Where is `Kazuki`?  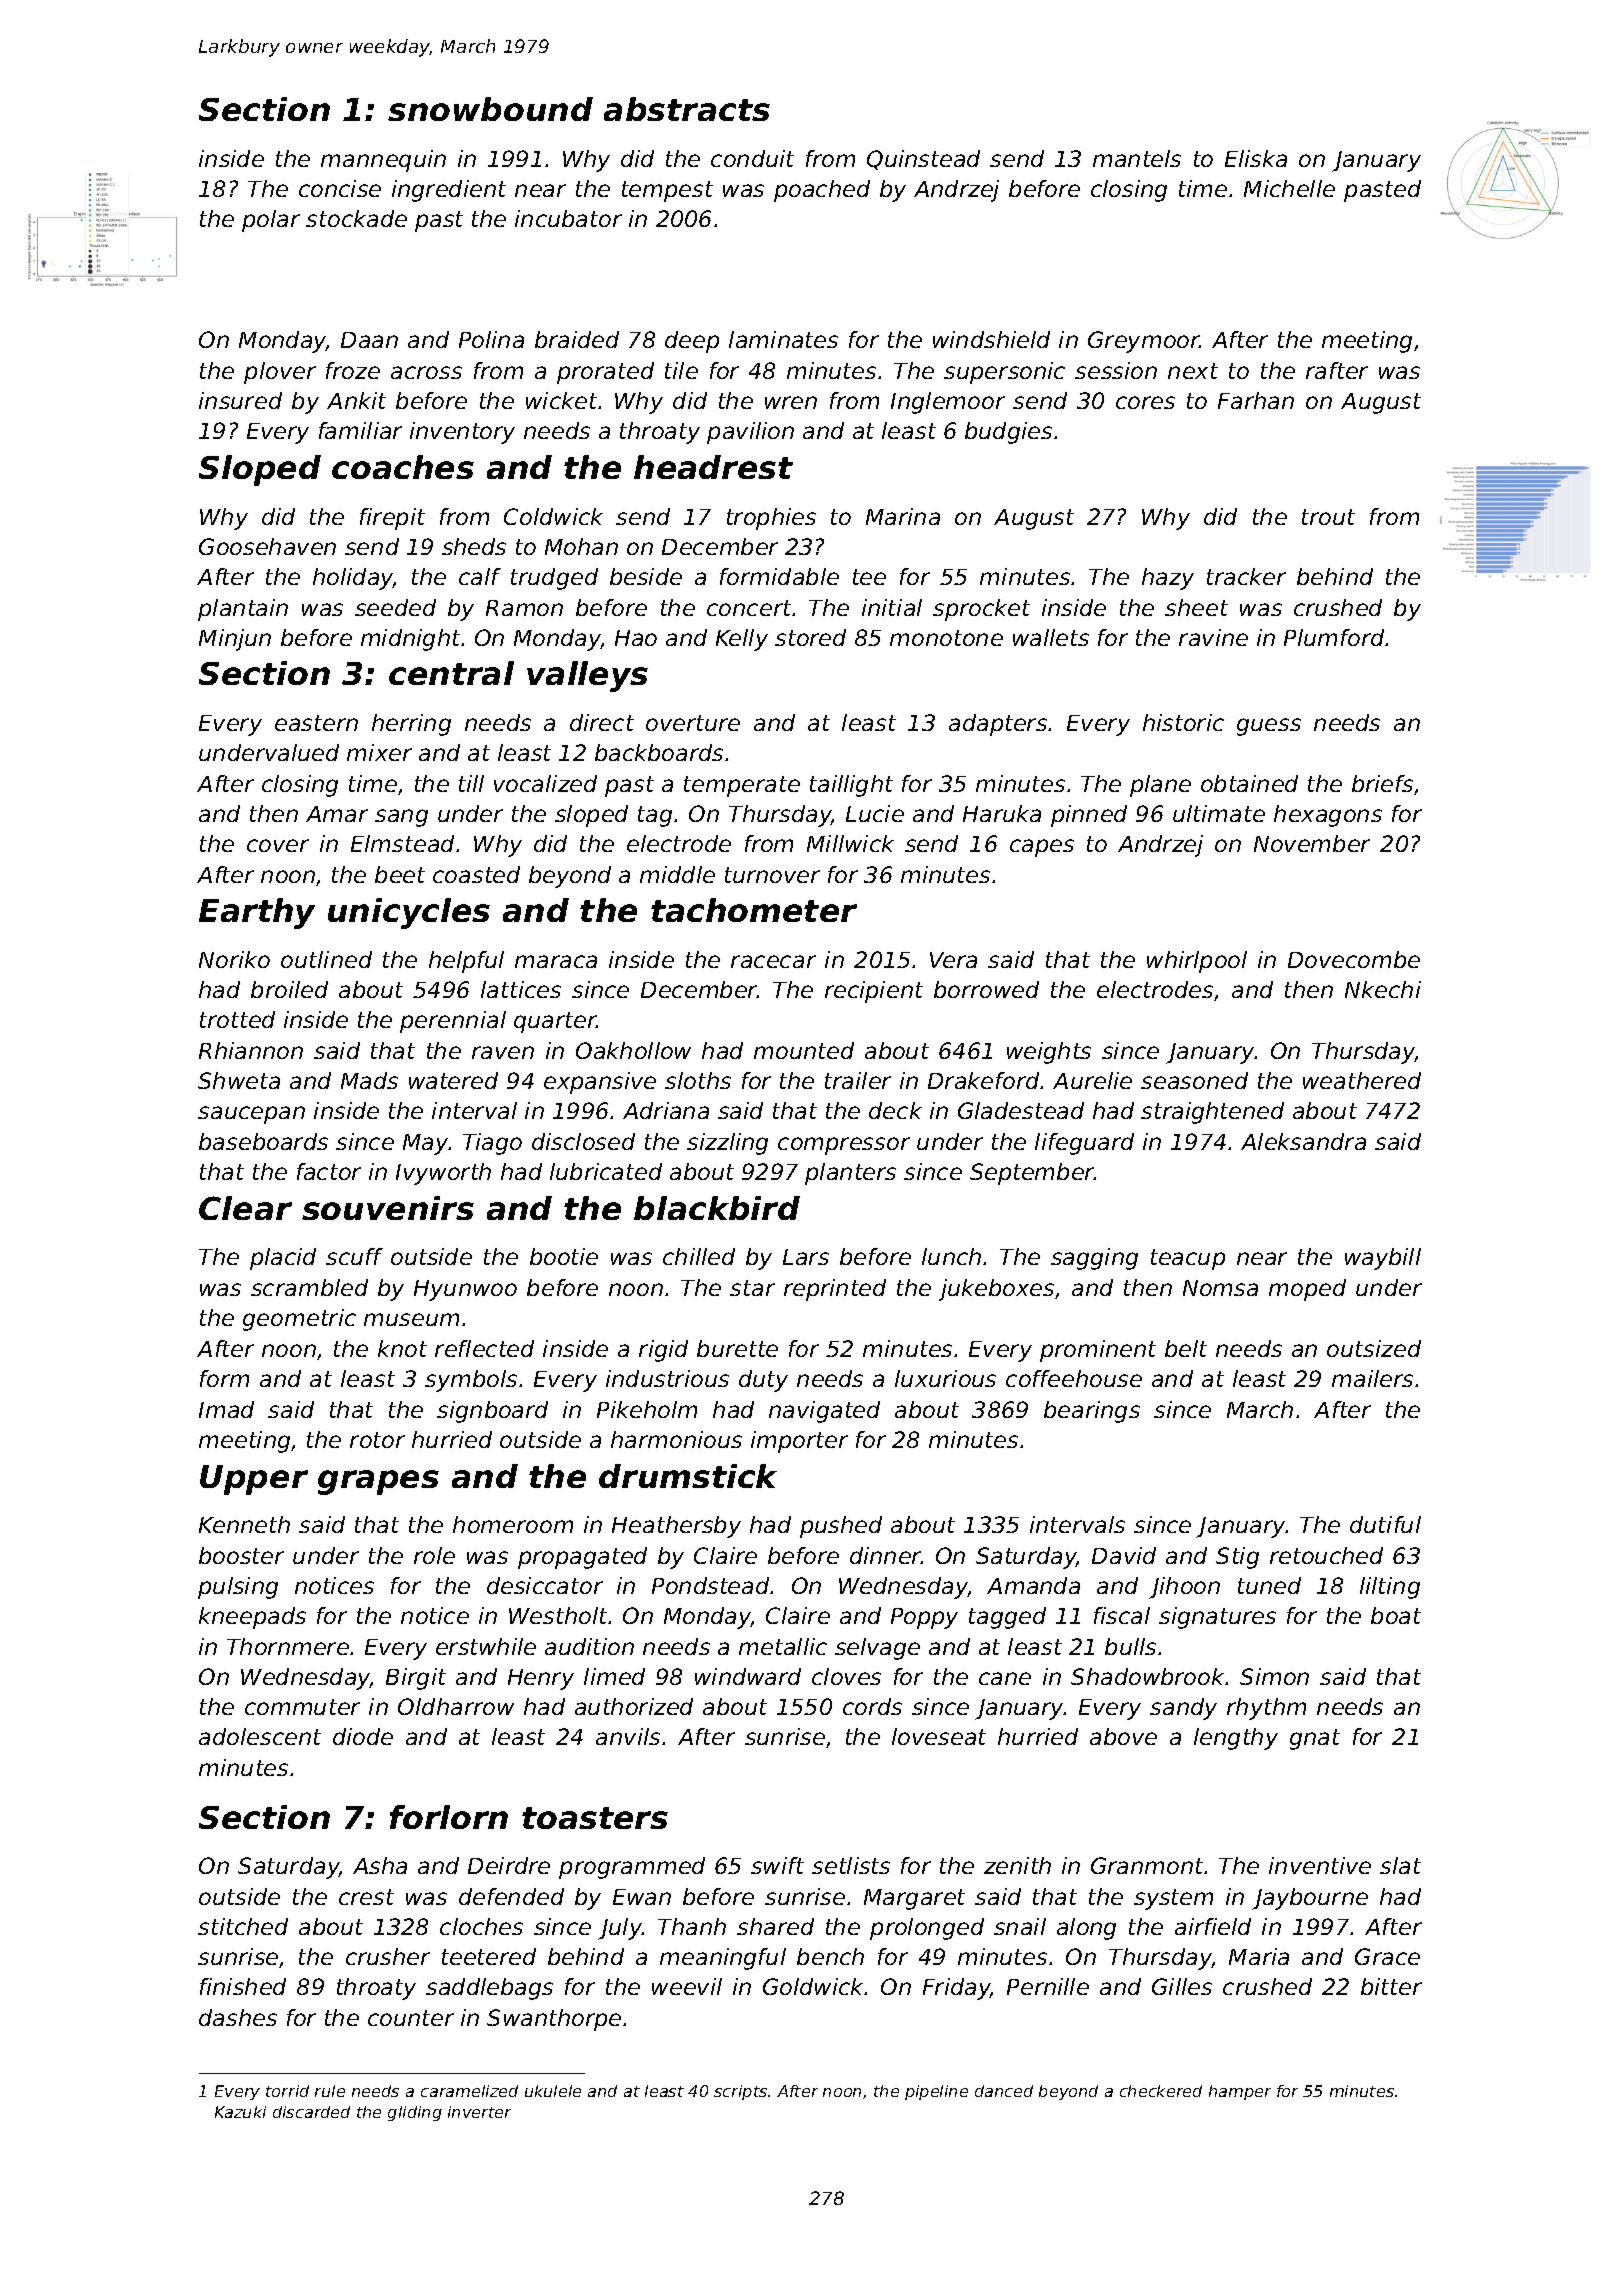 Kazuki is located at coordinates (240, 2112).
